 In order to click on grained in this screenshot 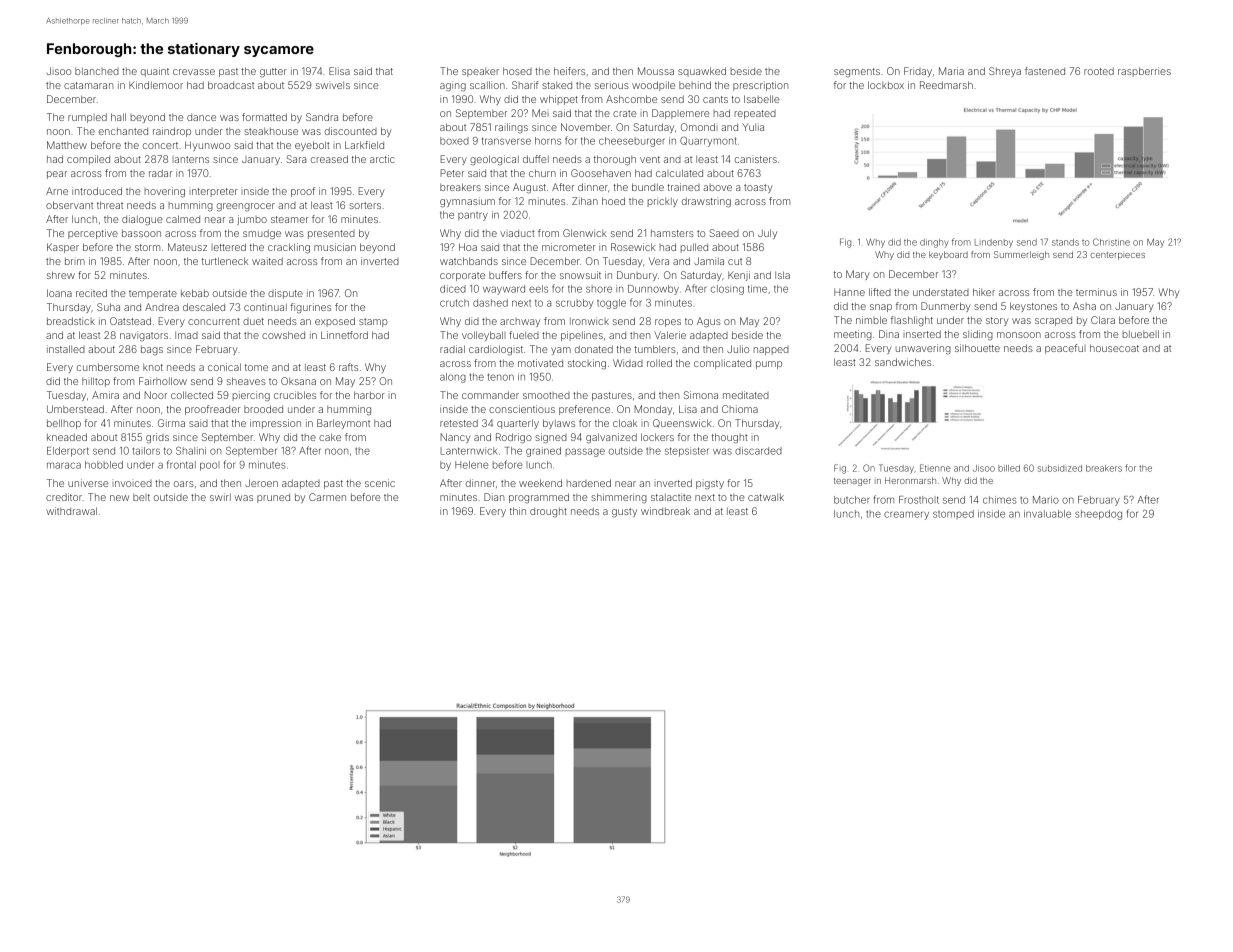, I will do `click(543, 452)`.
